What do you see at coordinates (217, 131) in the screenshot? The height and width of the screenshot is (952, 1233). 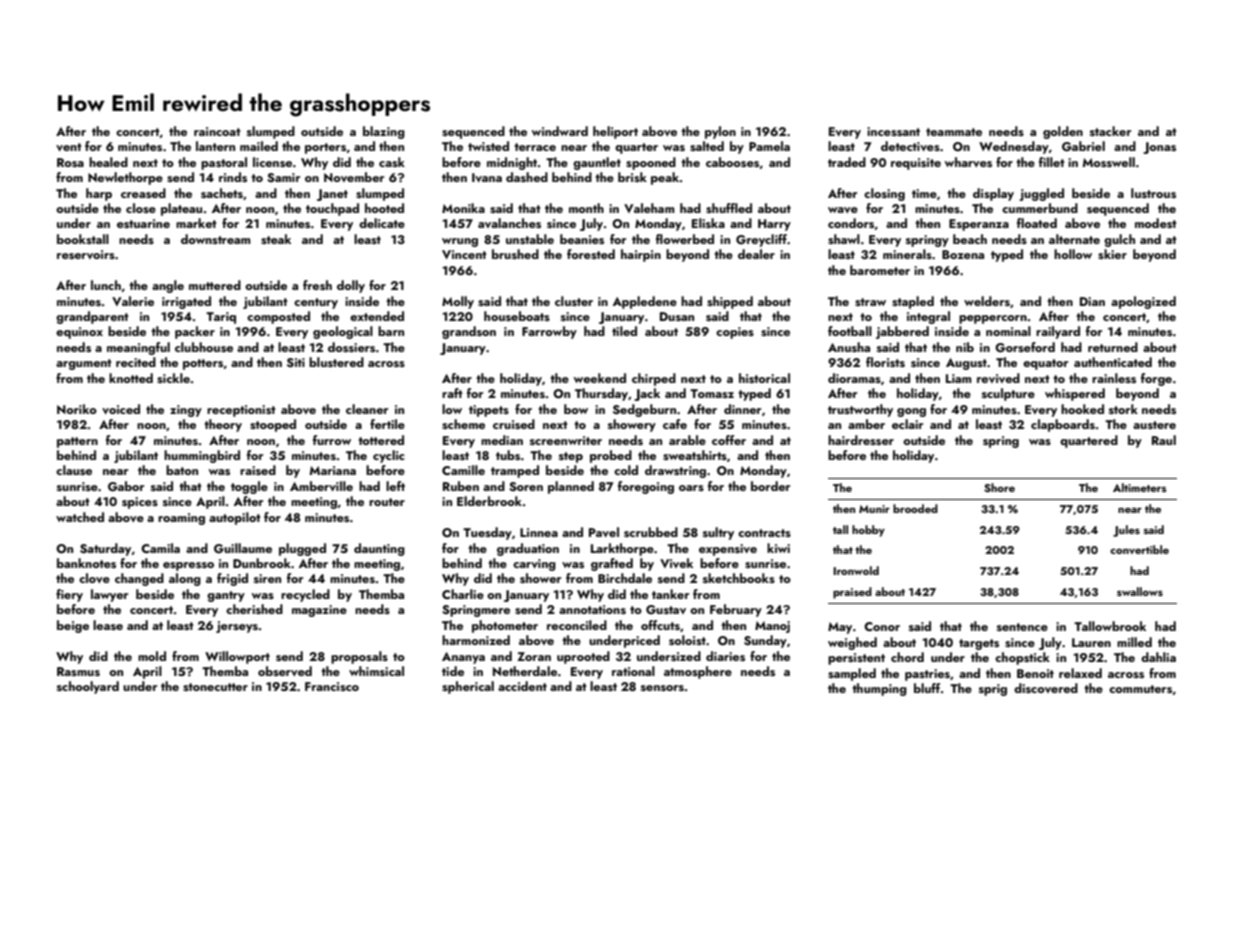 I see `raincoat` at bounding box center [217, 131].
